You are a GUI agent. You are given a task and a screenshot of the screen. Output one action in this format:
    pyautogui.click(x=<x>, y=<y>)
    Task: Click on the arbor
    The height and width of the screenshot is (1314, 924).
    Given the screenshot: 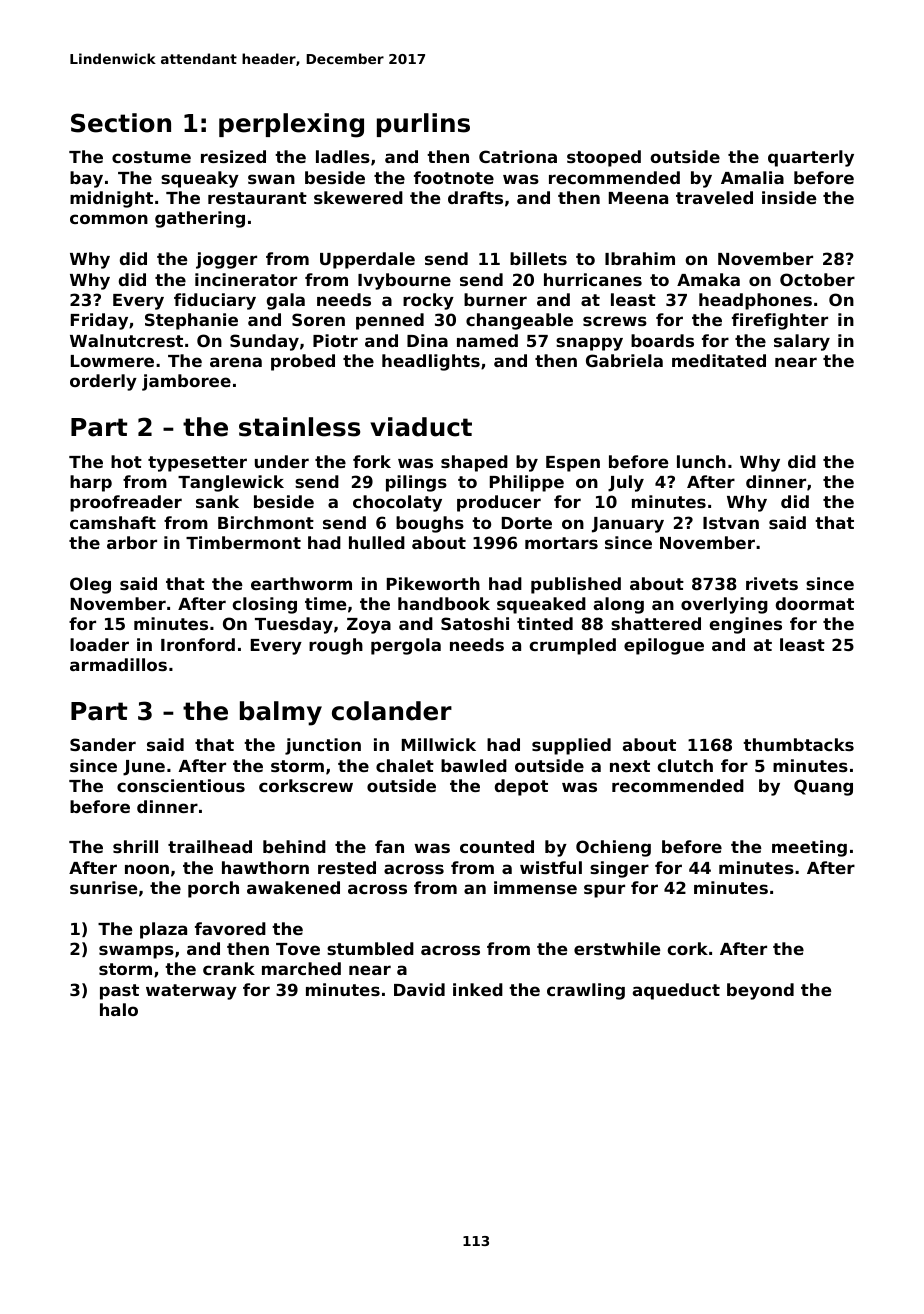 What is the action you would take?
    pyautogui.click(x=132, y=542)
